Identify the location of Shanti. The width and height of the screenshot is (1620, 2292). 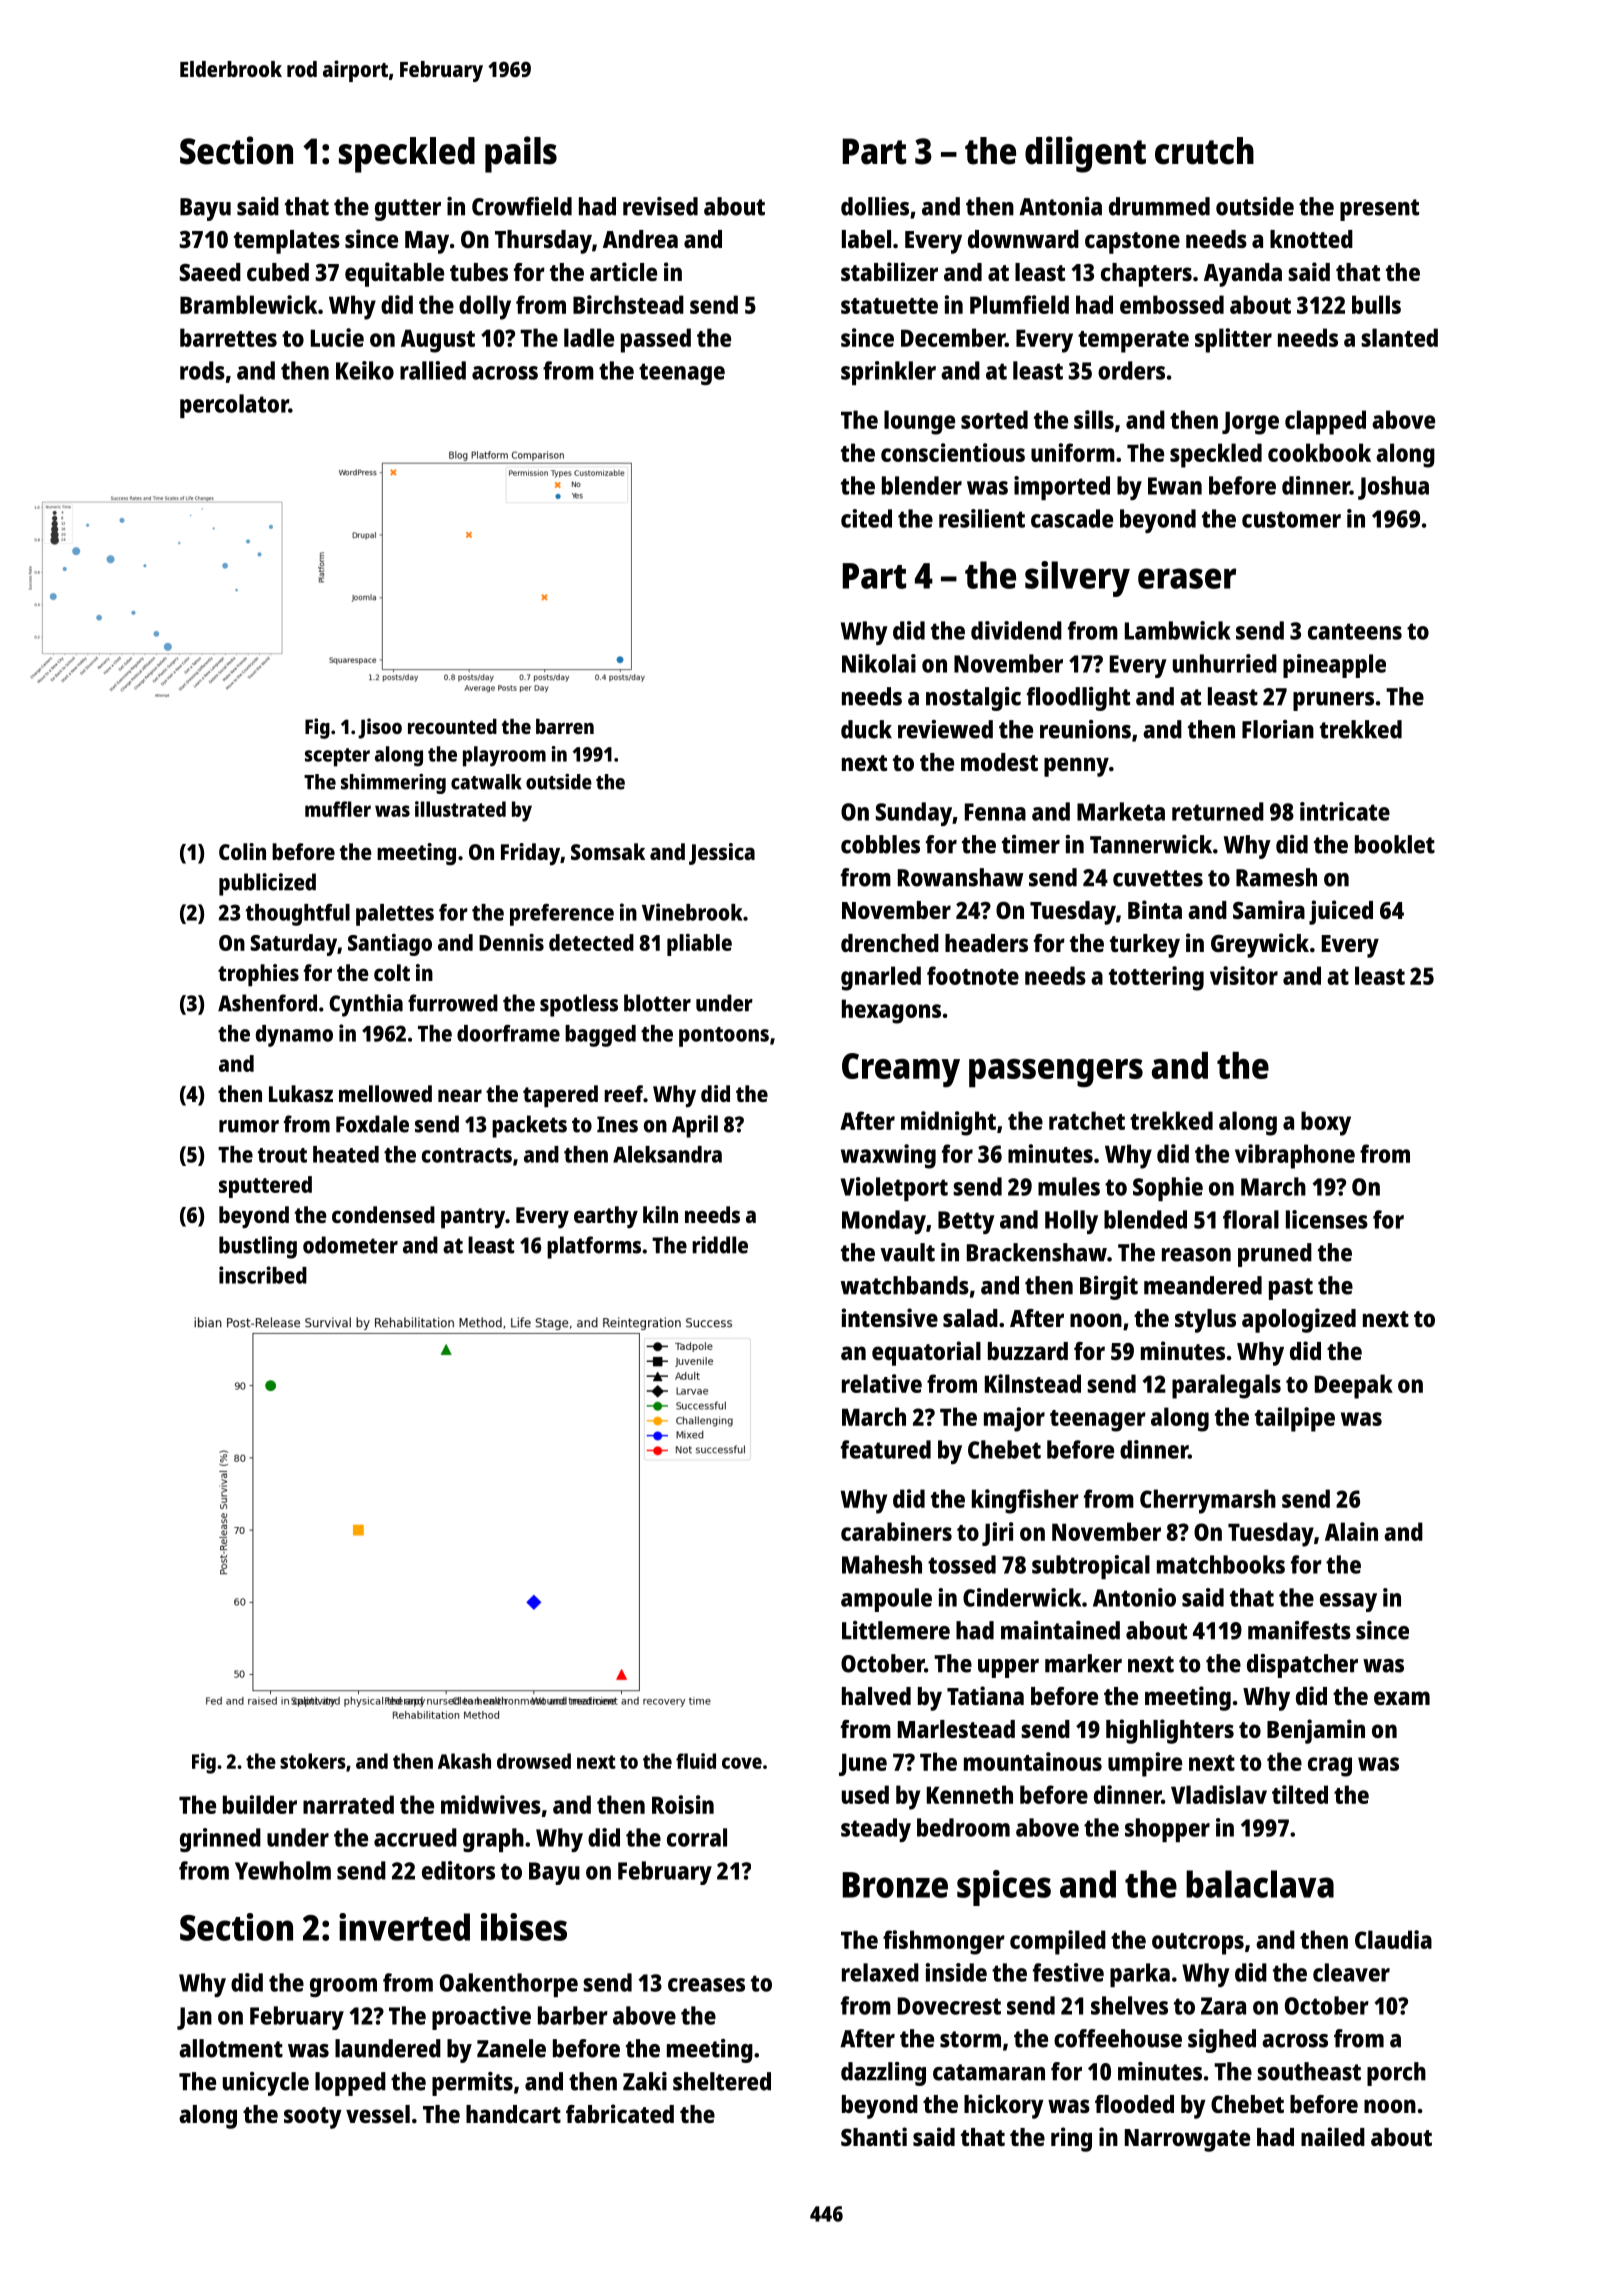
(874, 2136).
